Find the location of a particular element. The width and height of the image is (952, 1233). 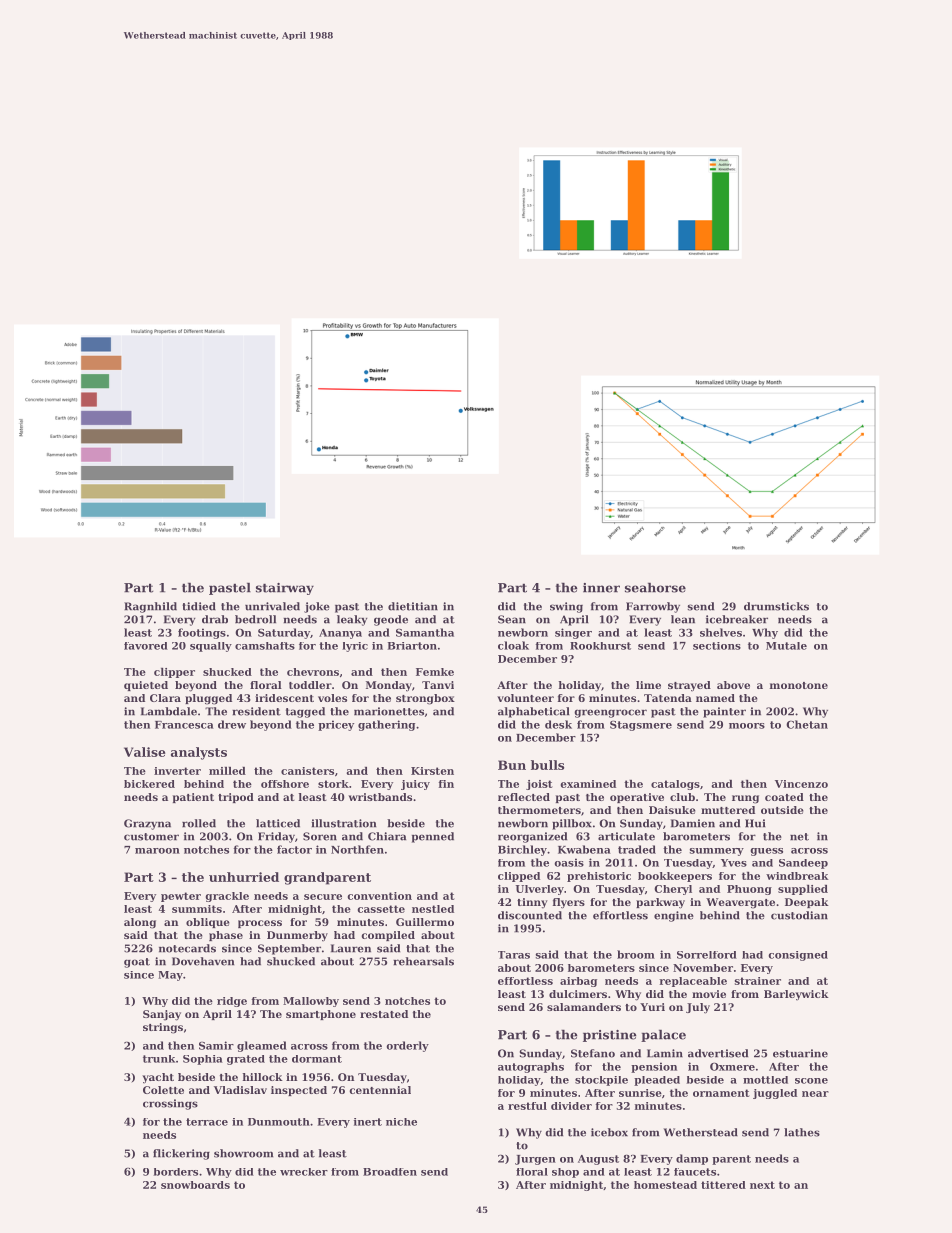

thermometers is located at coordinates (539, 810).
